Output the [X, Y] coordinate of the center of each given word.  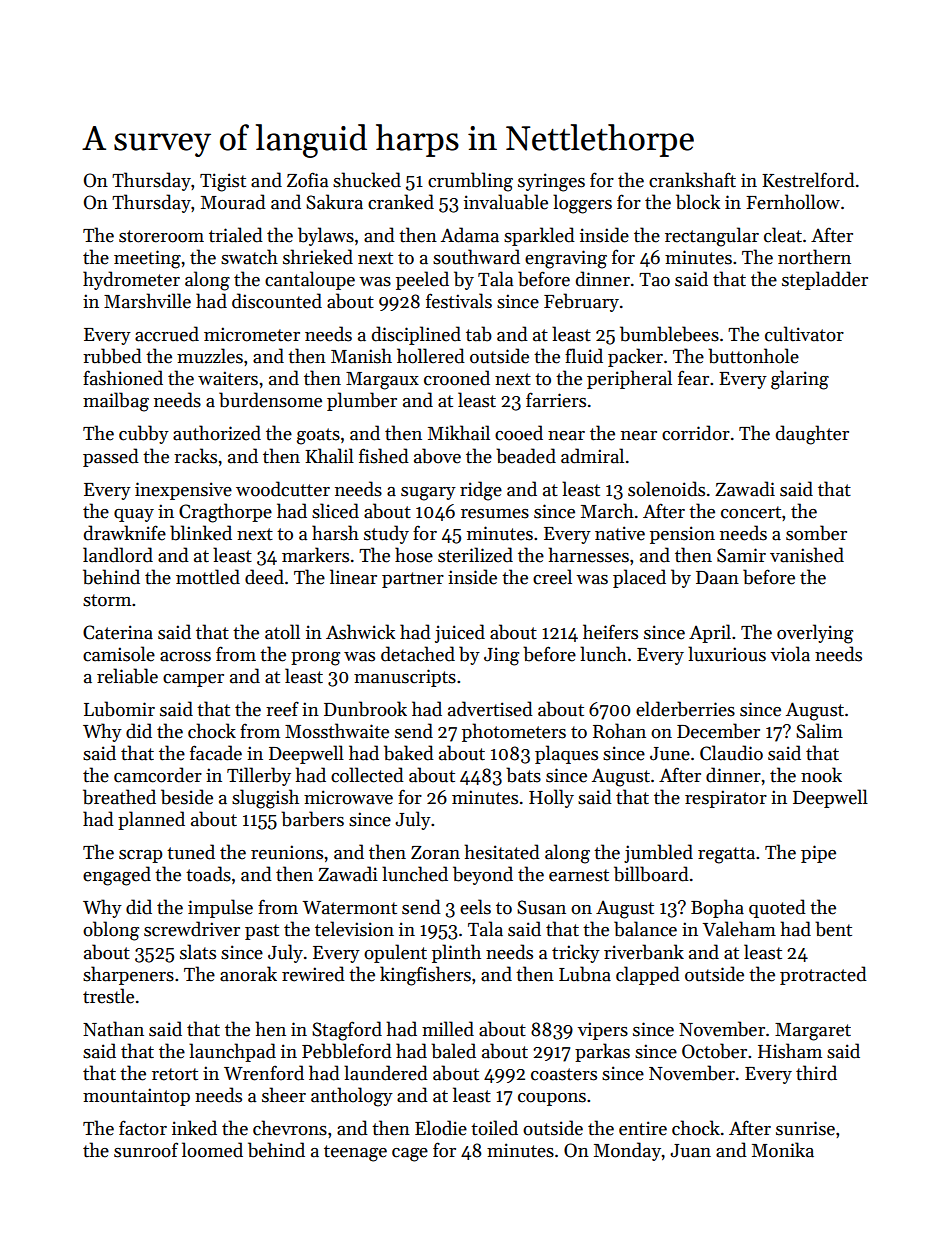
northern [814, 257]
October [714, 1051]
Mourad [233, 202]
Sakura [334, 202]
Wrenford [264, 1073]
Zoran [435, 853]
